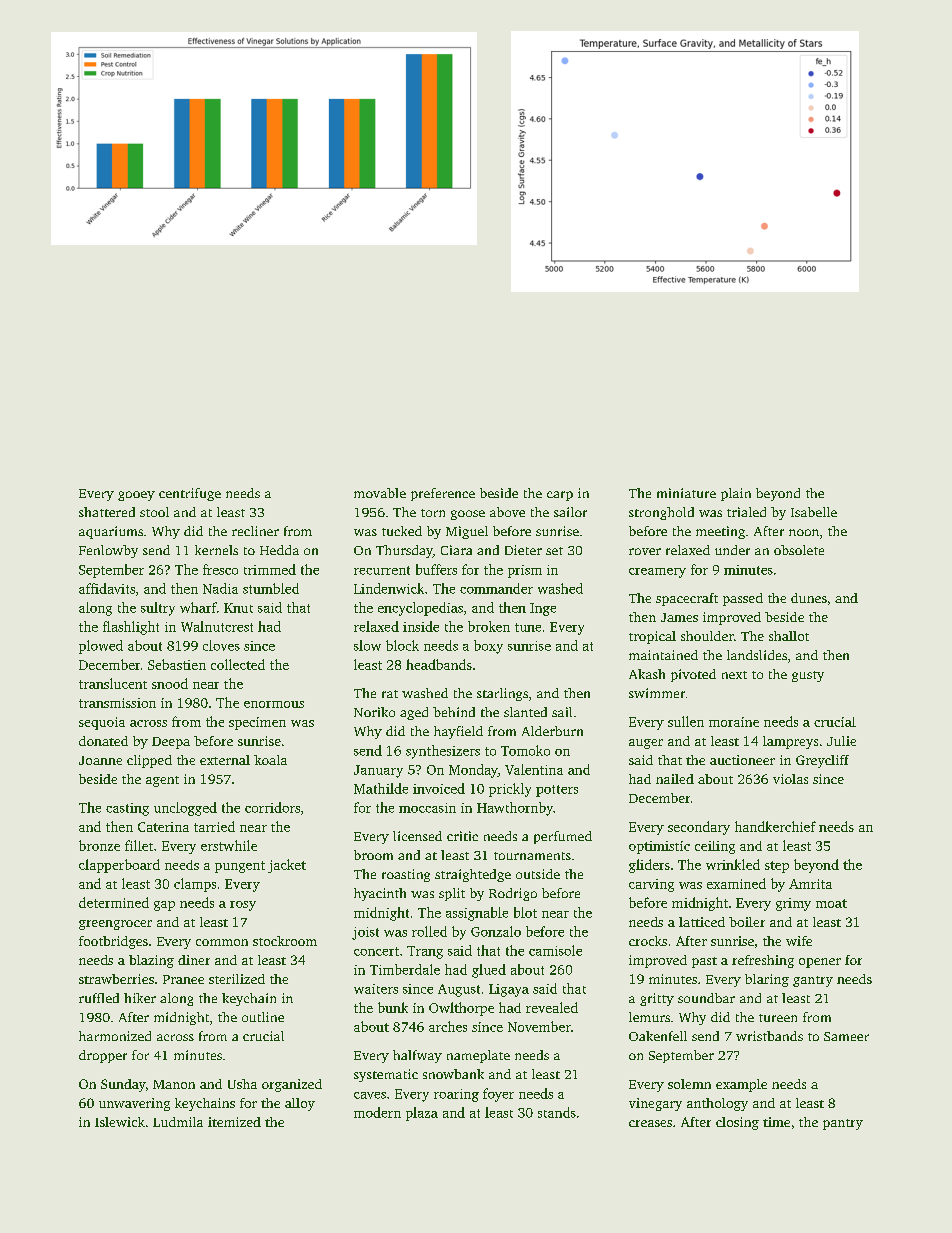 The width and height of the screenshot is (952, 1233). Describe the element at coordinates (101, 647) in the screenshot. I see `plowed` at that location.
